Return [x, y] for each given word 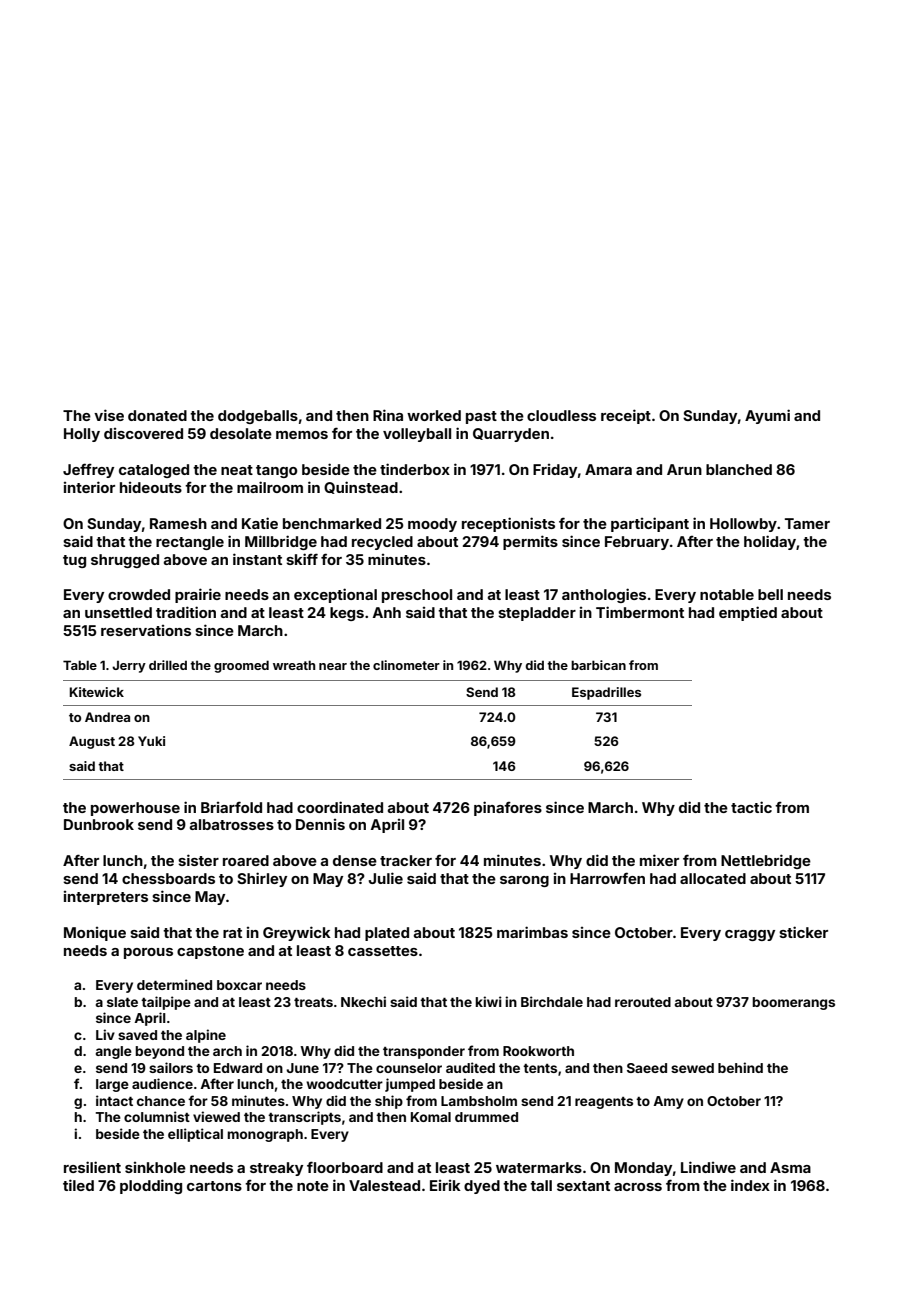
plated [387, 934]
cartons [214, 1186]
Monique [95, 934]
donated [157, 415]
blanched [739, 469]
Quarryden [511, 435]
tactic [751, 807]
